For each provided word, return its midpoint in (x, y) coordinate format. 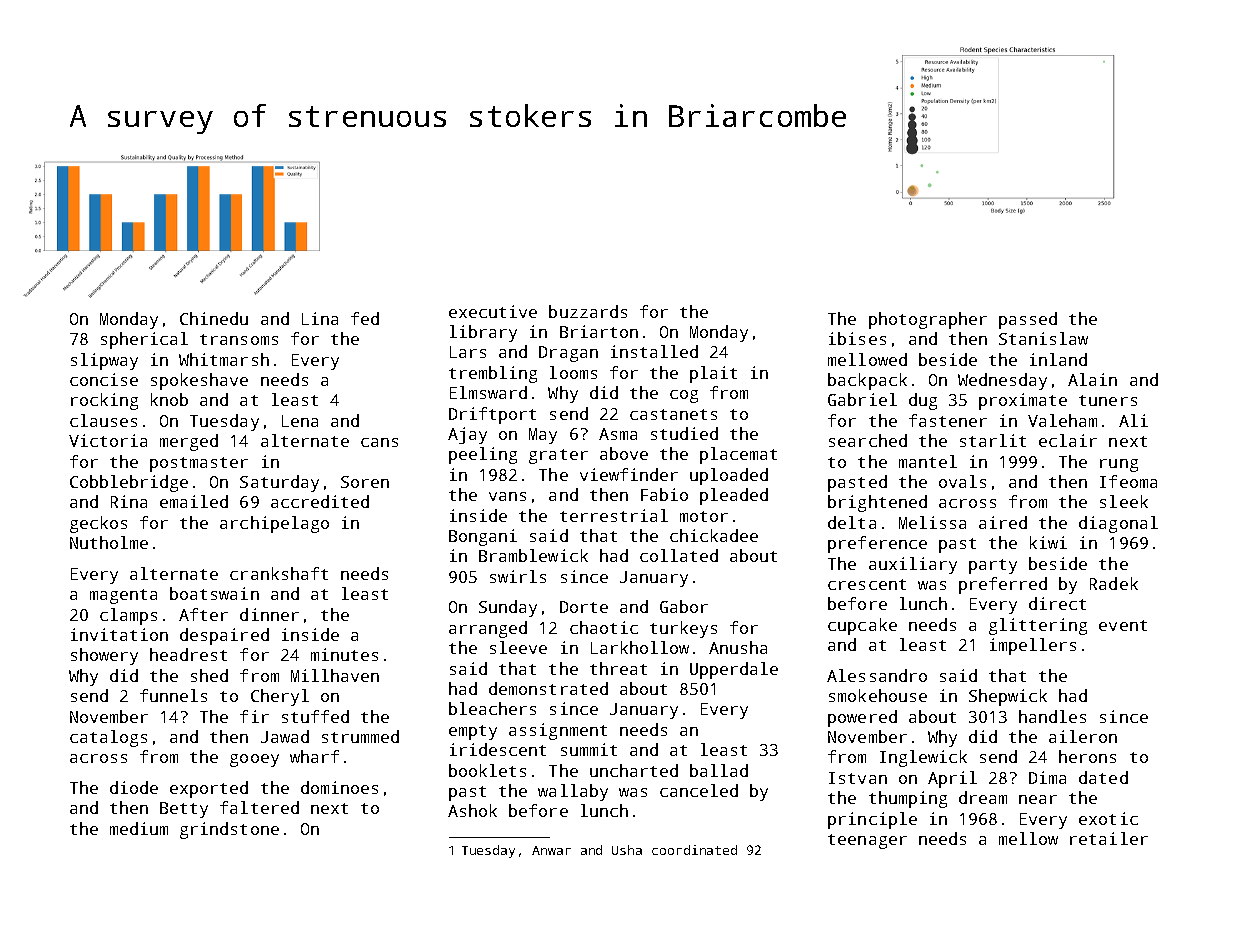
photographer (928, 320)
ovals (962, 481)
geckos (98, 524)
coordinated (694, 850)
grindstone (229, 830)
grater (558, 456)
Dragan (568, 354)
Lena (300, 421)
